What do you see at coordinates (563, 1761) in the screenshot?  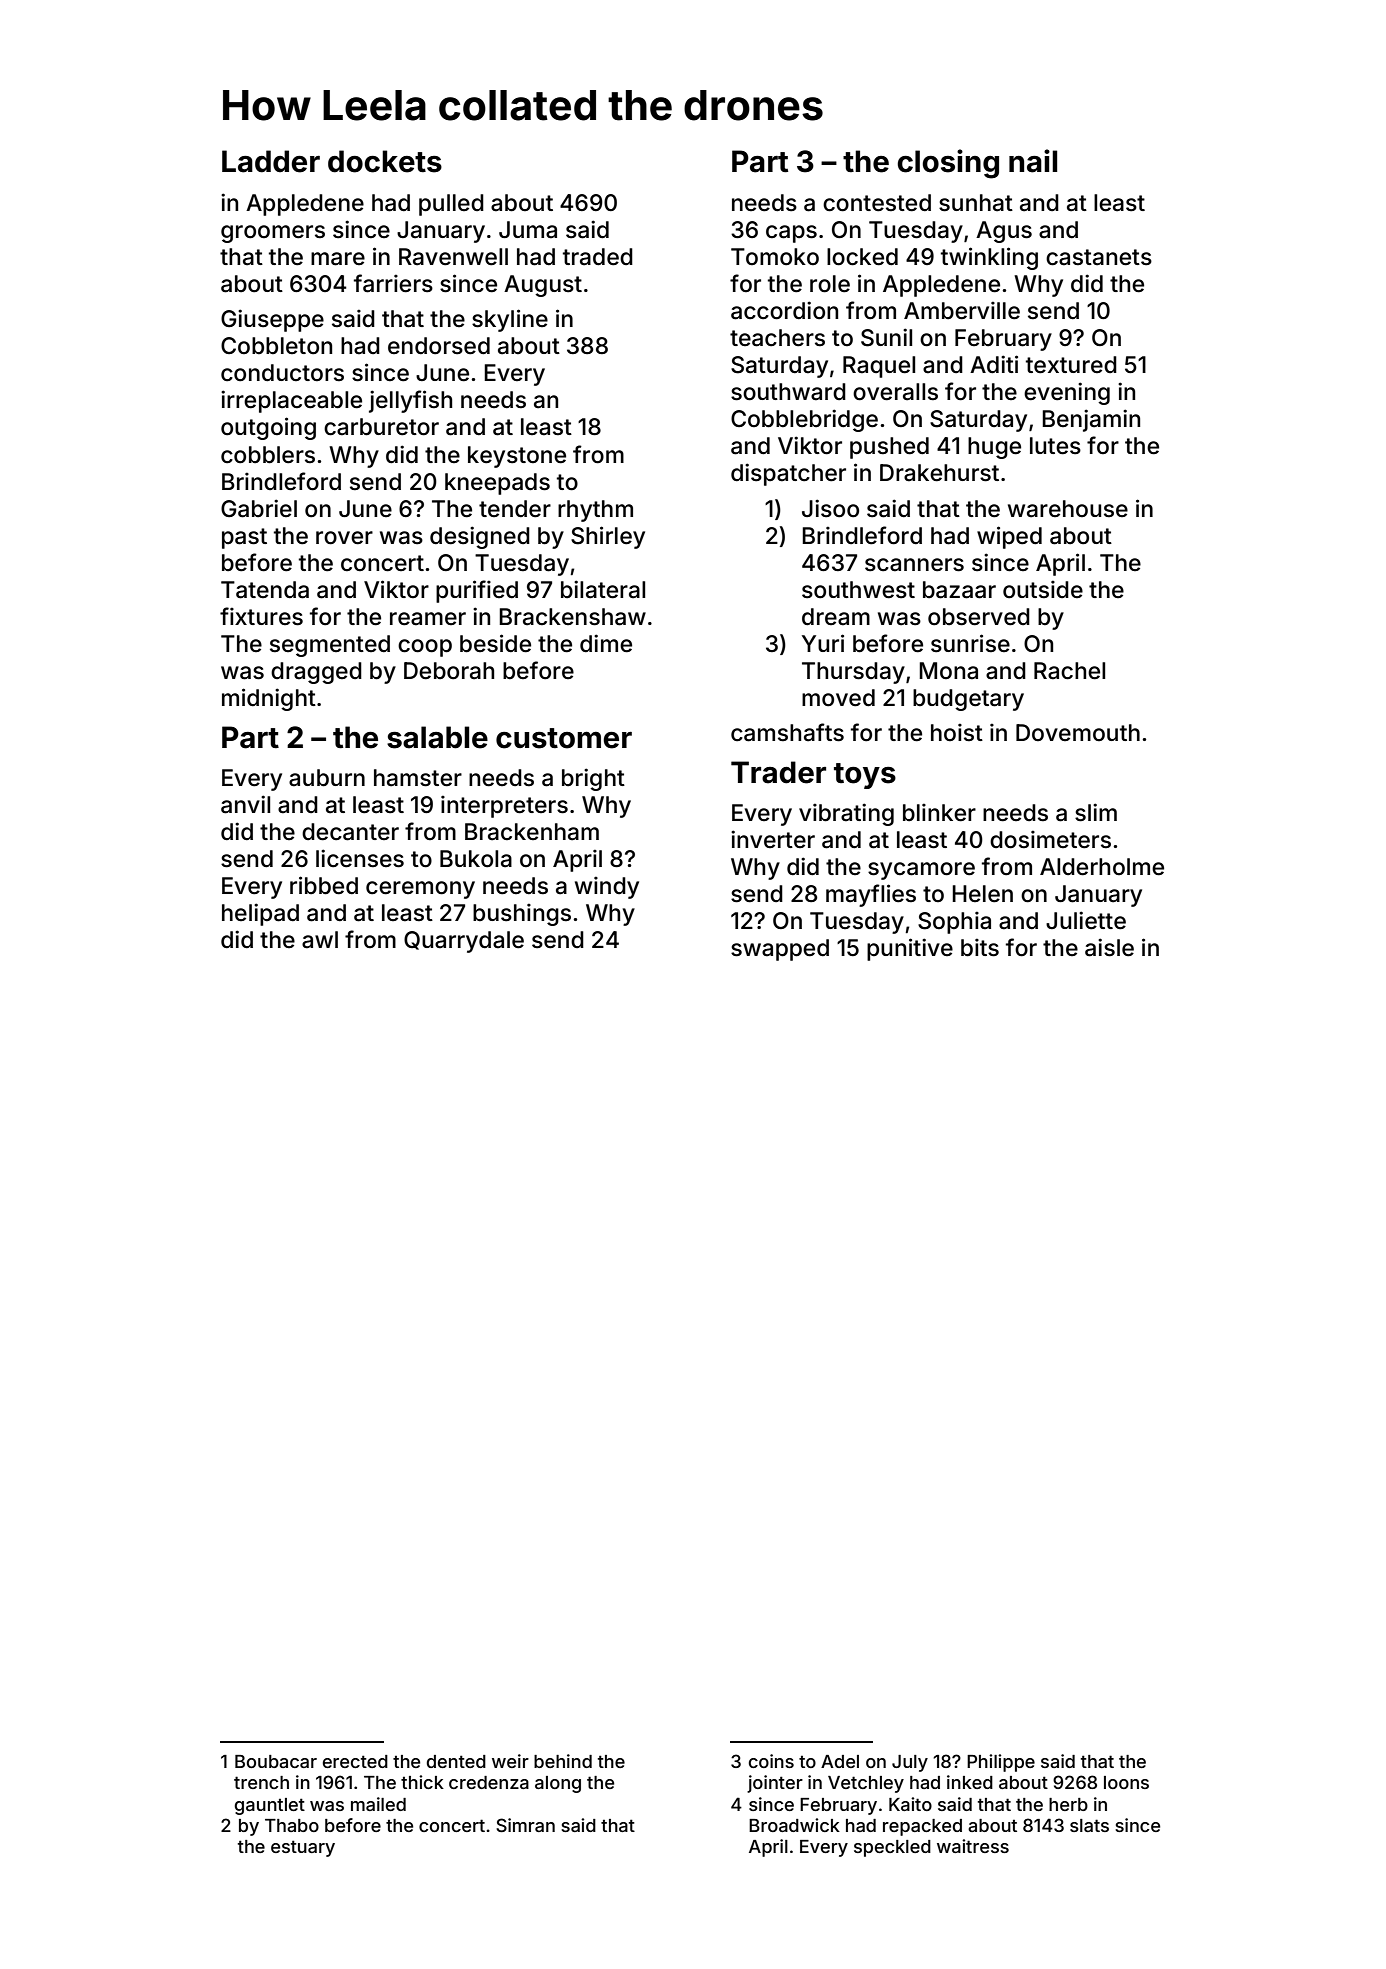 I see `behind` at bounding box center [563, 1761].
